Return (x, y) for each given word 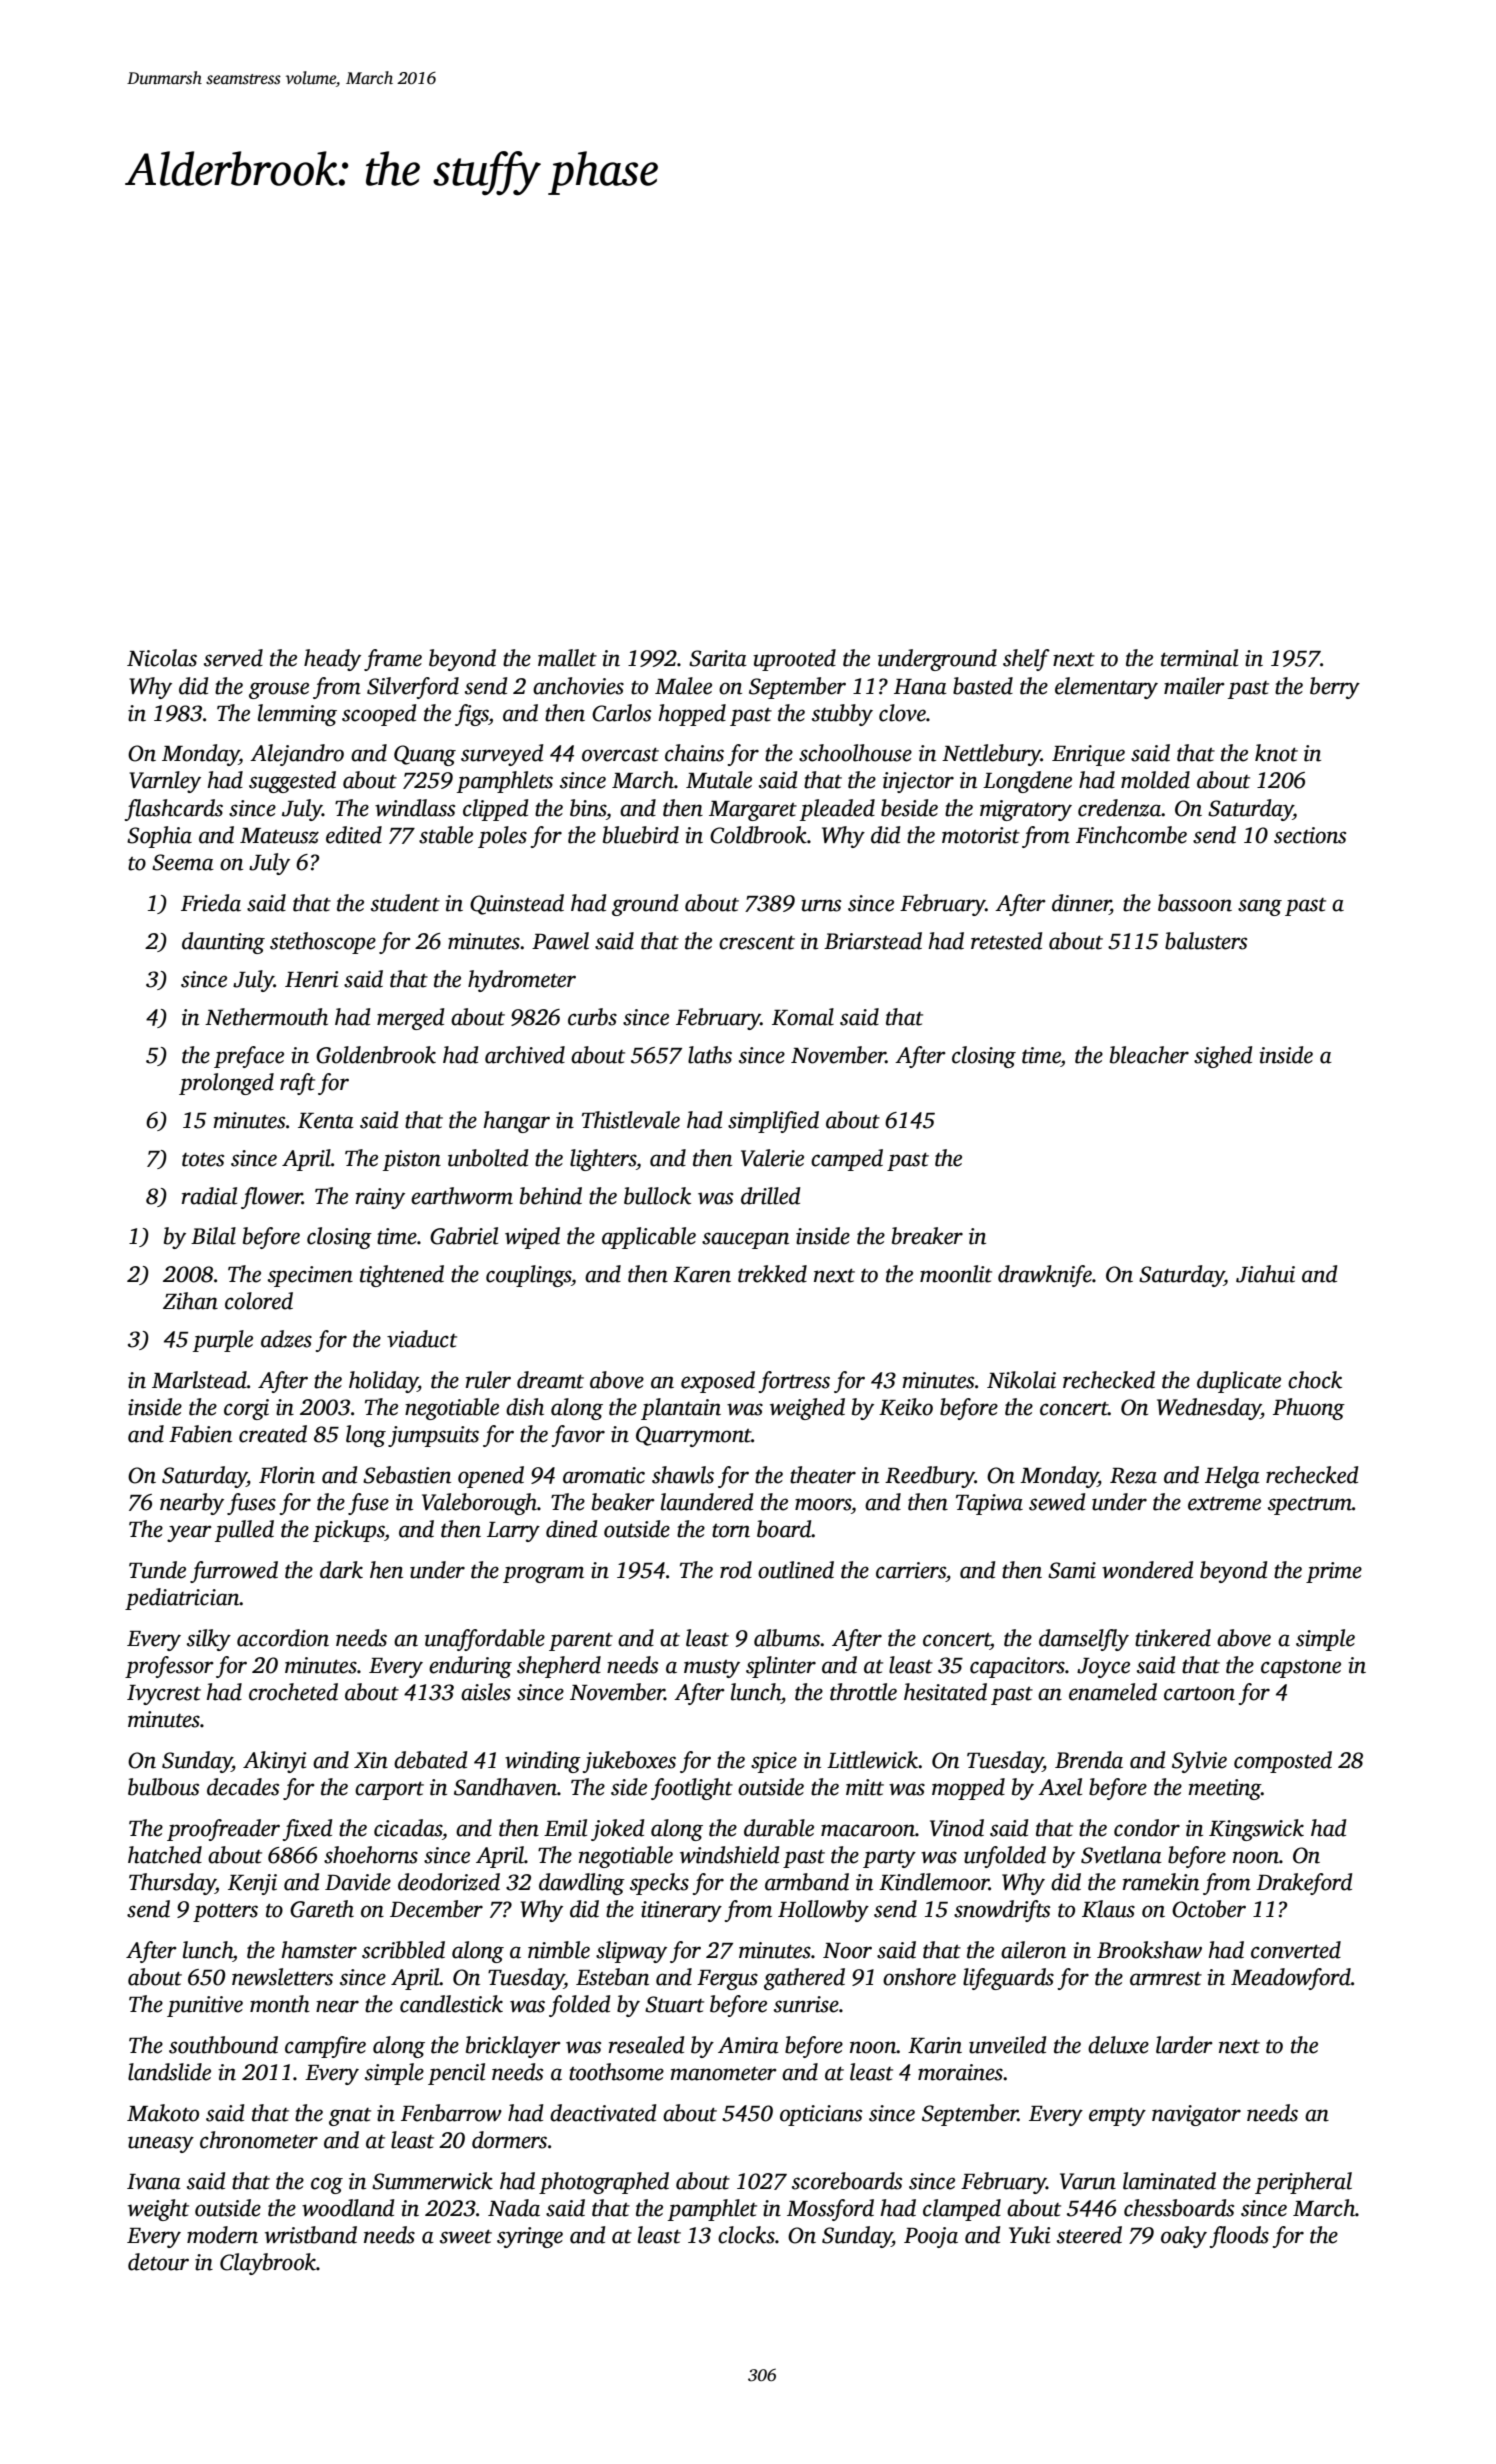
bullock (657, 1196)
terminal (1199, 658)
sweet (466, 2236)
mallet (567, 658)
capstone (1301, 1669)
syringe (530, 2237)
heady (332, 660)
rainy (380, 1198)
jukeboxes (629, 1762)
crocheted (293, 1692)
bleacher (1149, 1055)
